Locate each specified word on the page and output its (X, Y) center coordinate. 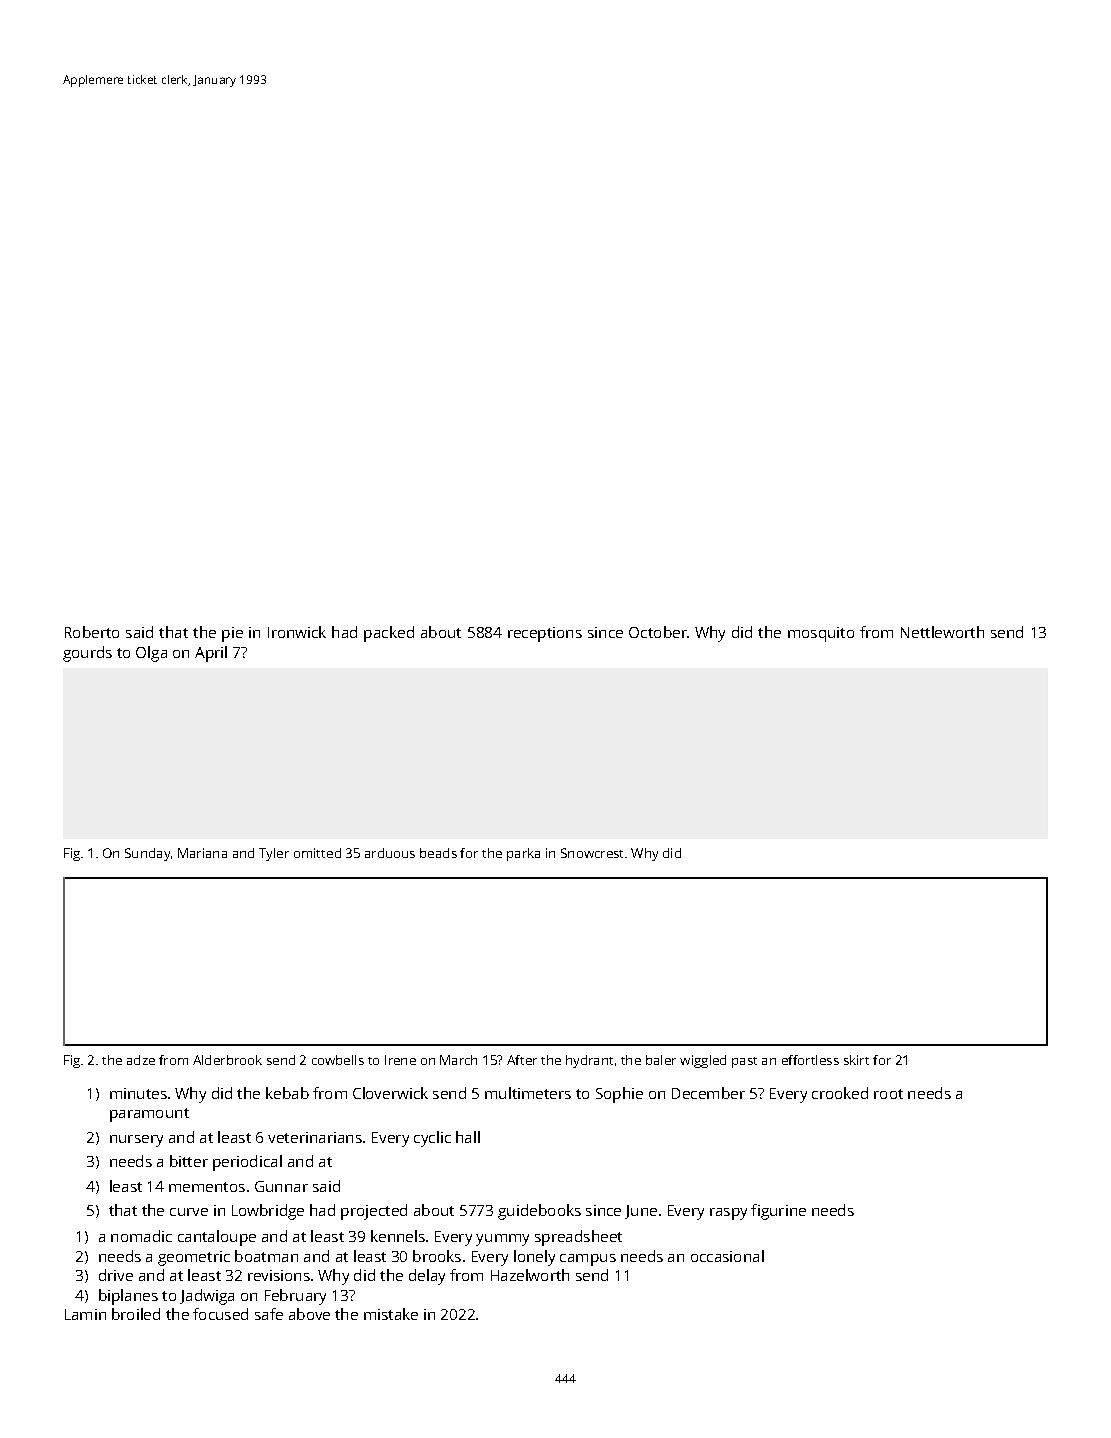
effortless (810, 1060)
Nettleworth (942, 632)
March (458, 1060)
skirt (856, 1060)
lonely (534, 1258)
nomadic (141, 1236)
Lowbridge (268, 1212)
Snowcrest (592, 853)
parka (523, 854)
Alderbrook (227, 1060)
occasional (727, 1256)
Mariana (202, 853)
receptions (545, 634)
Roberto (92, 632)
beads (438, 853)
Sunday (147, 854)
